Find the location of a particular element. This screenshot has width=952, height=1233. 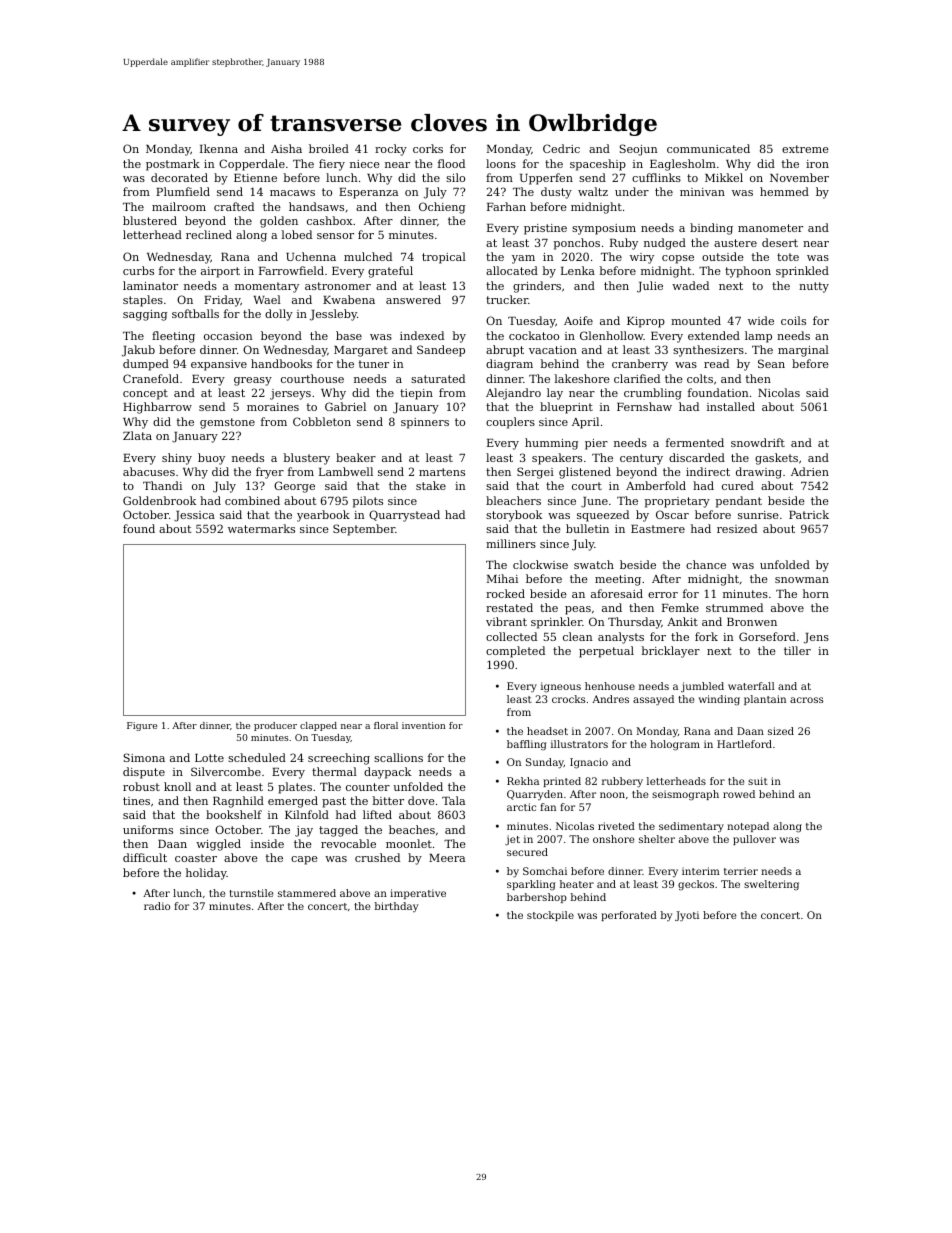

radio is located at coordinates (157, 906).
